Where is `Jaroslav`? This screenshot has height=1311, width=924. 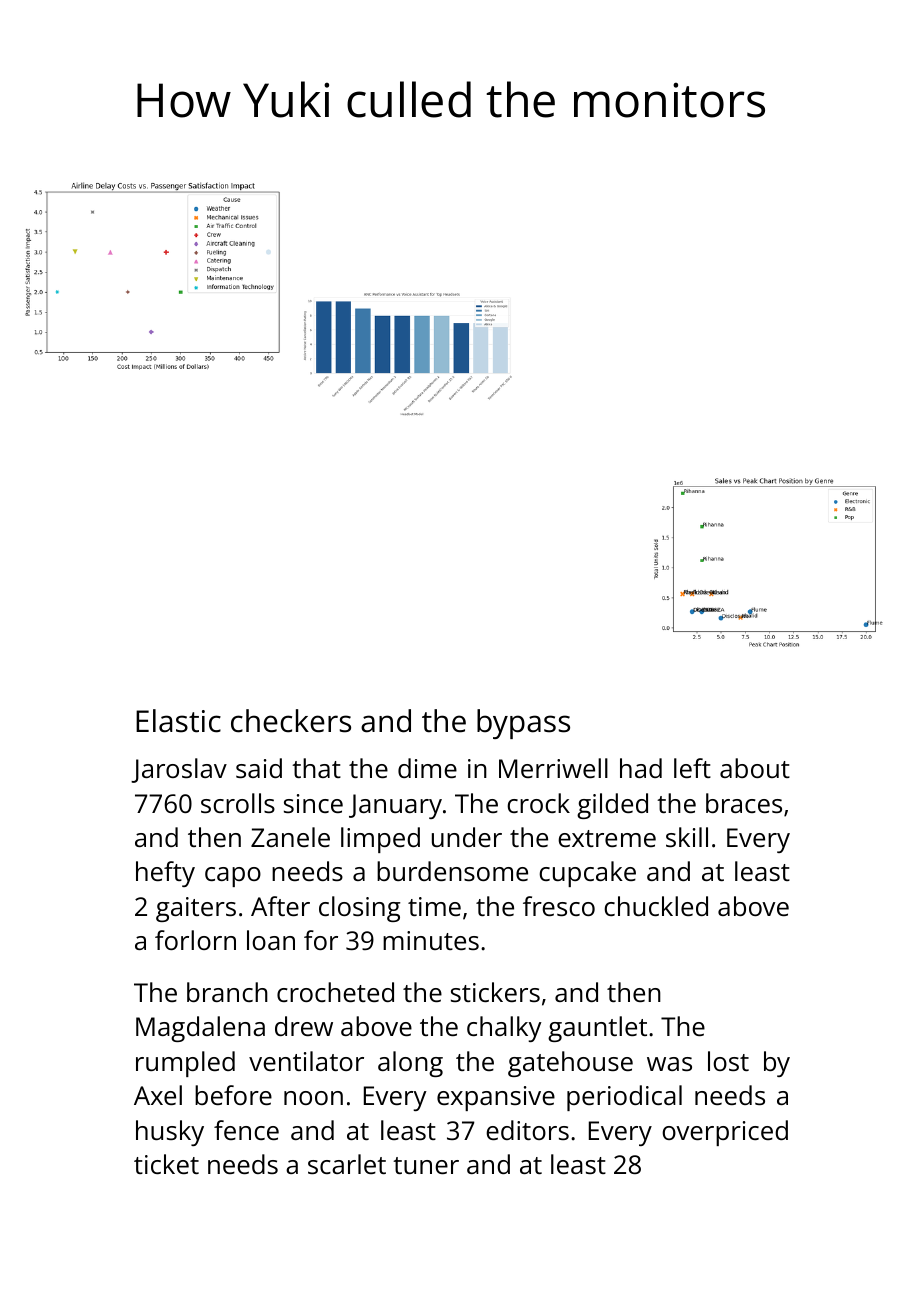
Jaroslav is located at coordinates (179, 770).
